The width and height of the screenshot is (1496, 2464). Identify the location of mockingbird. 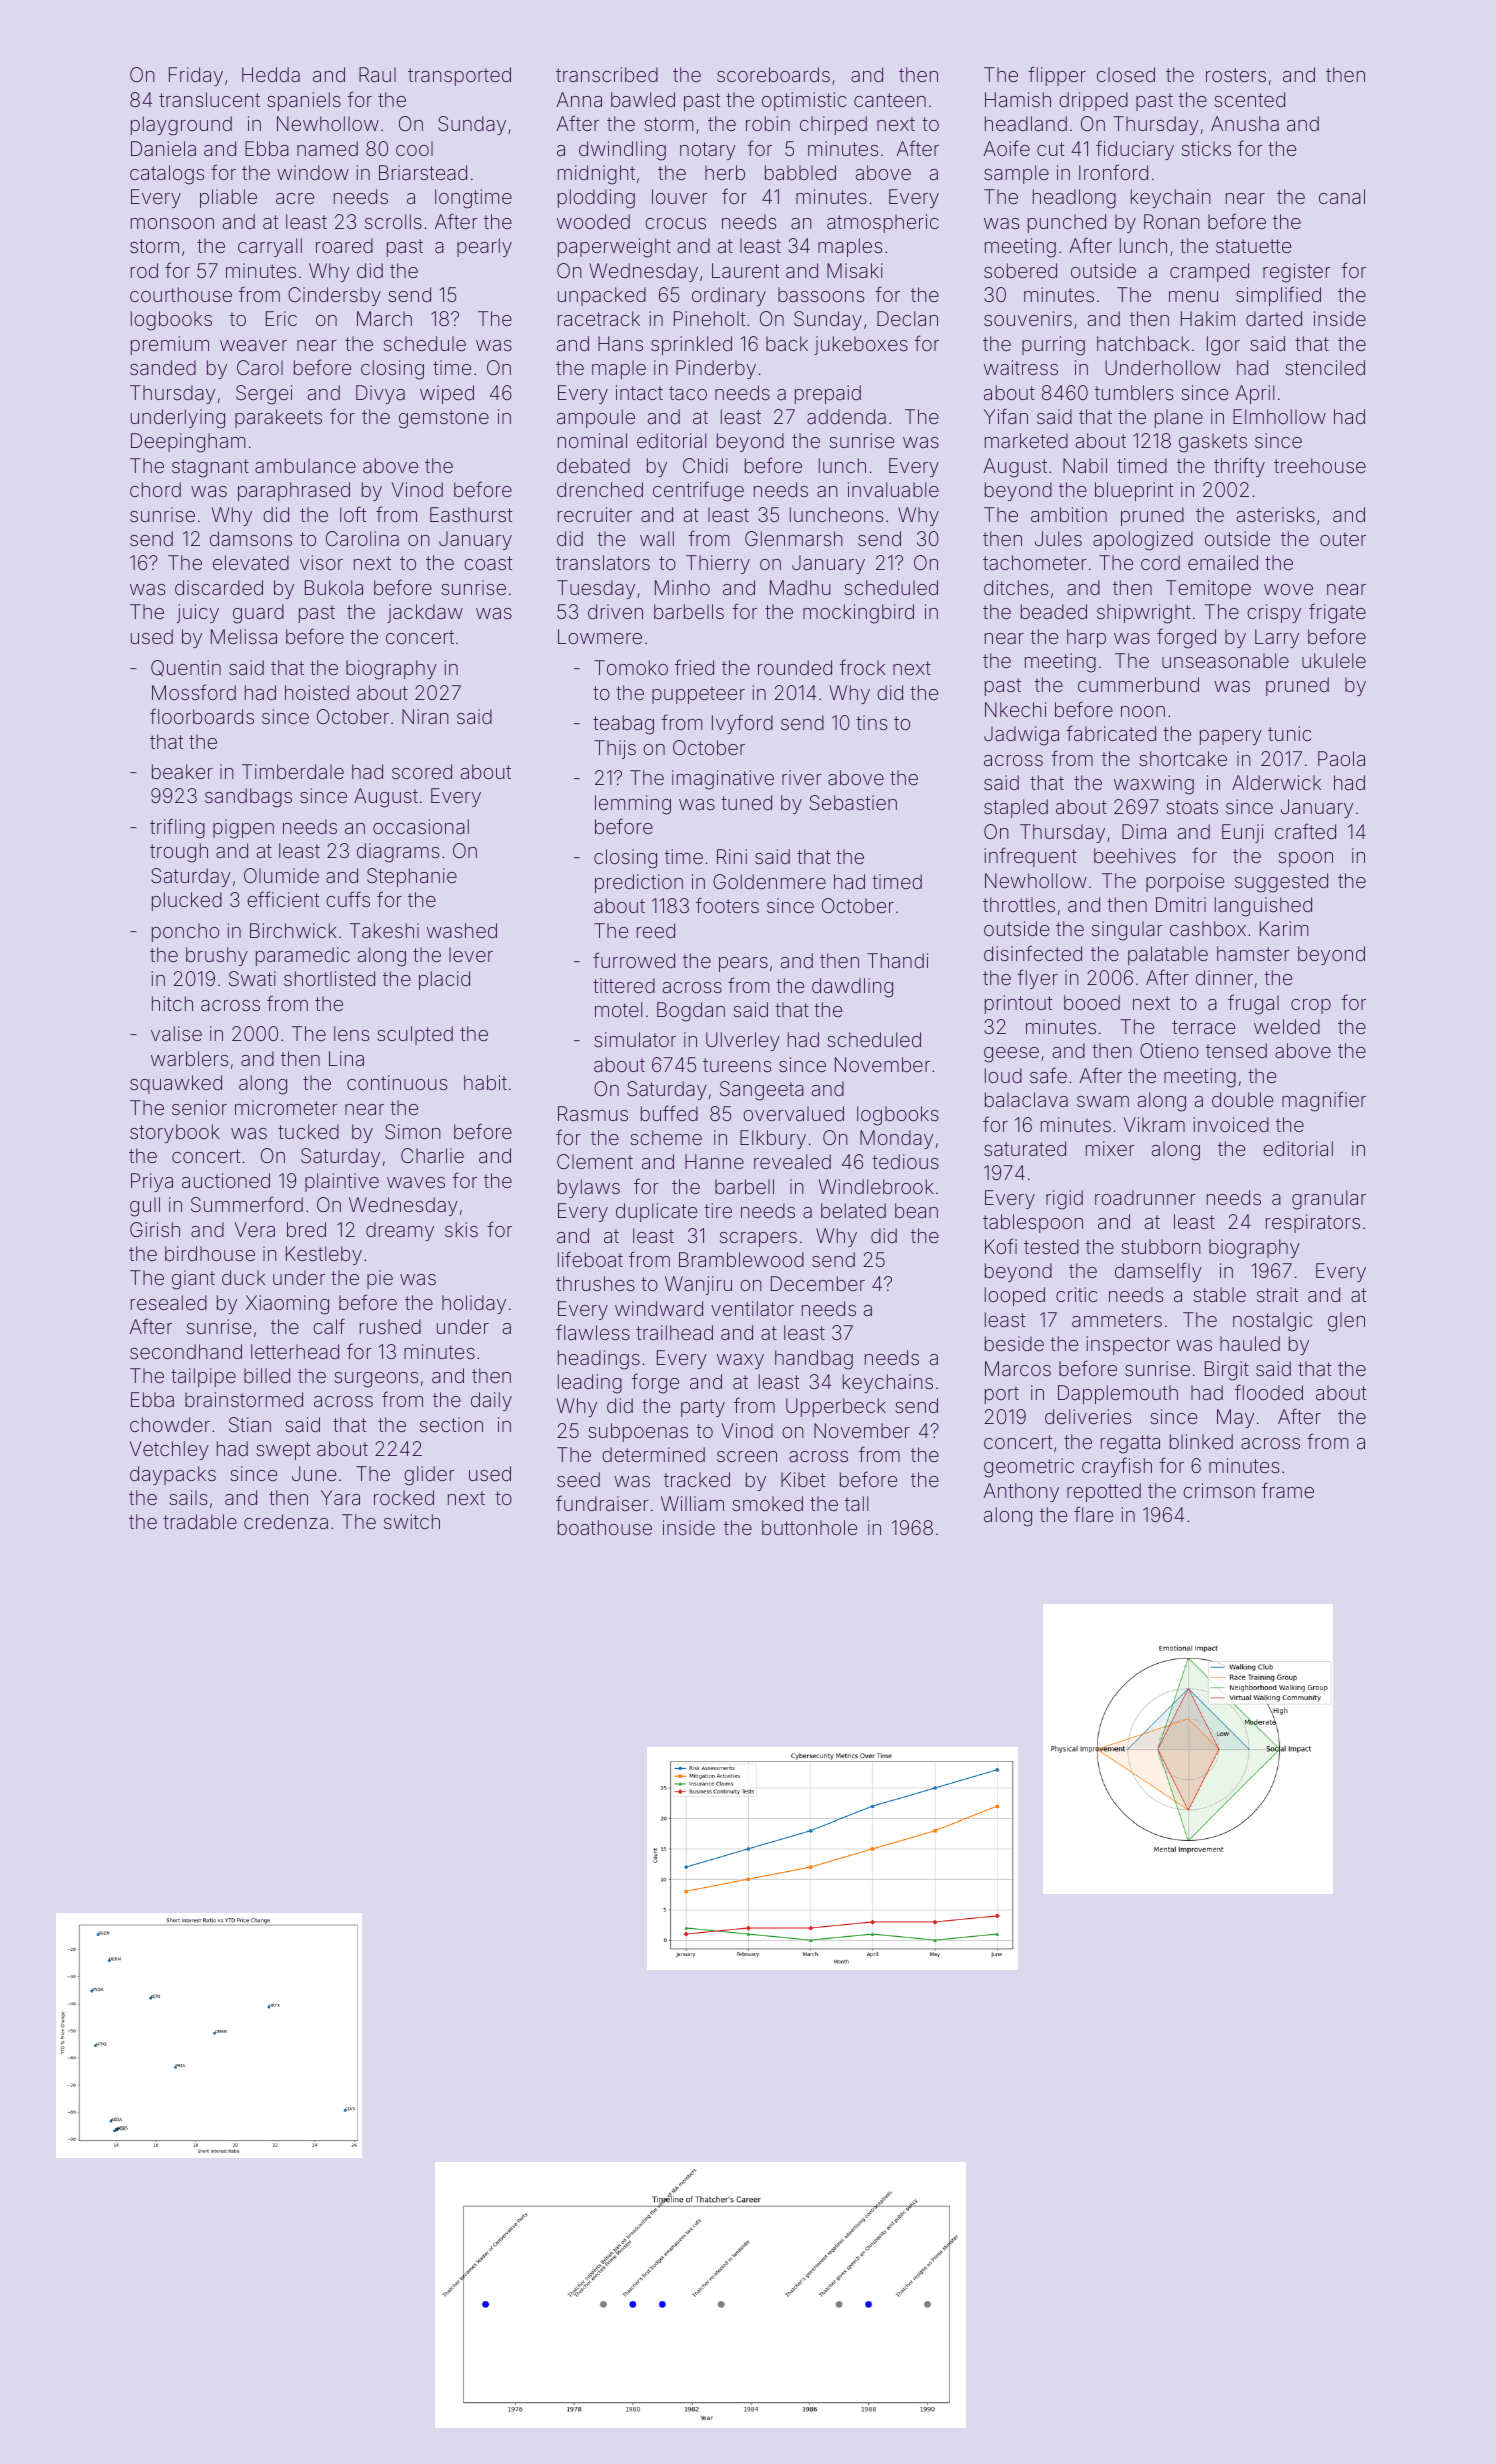
(858, 614).
